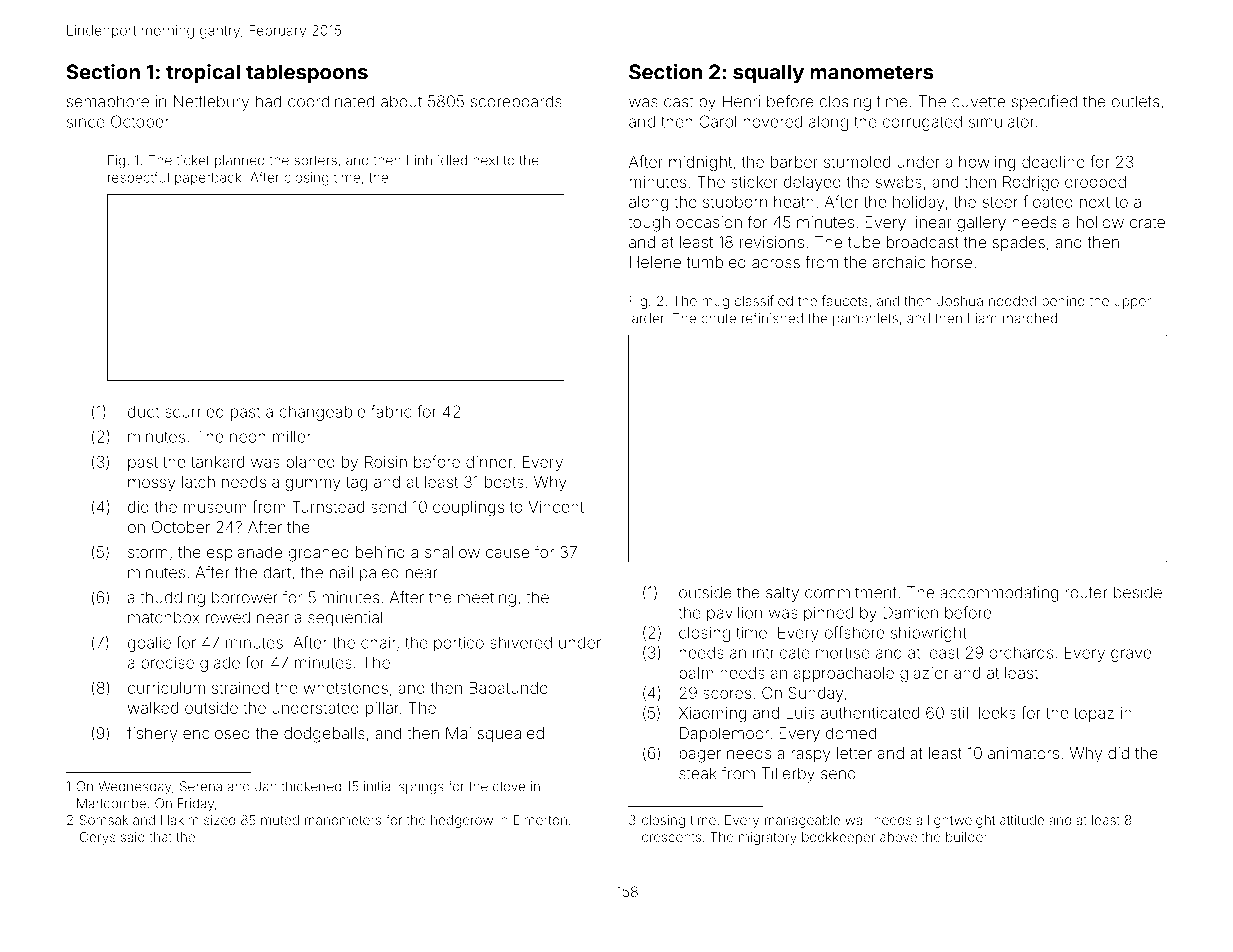 Image resolution: width=1233 pixels, height=952 pixels. I want to click on Helene, so click(655, 262).
